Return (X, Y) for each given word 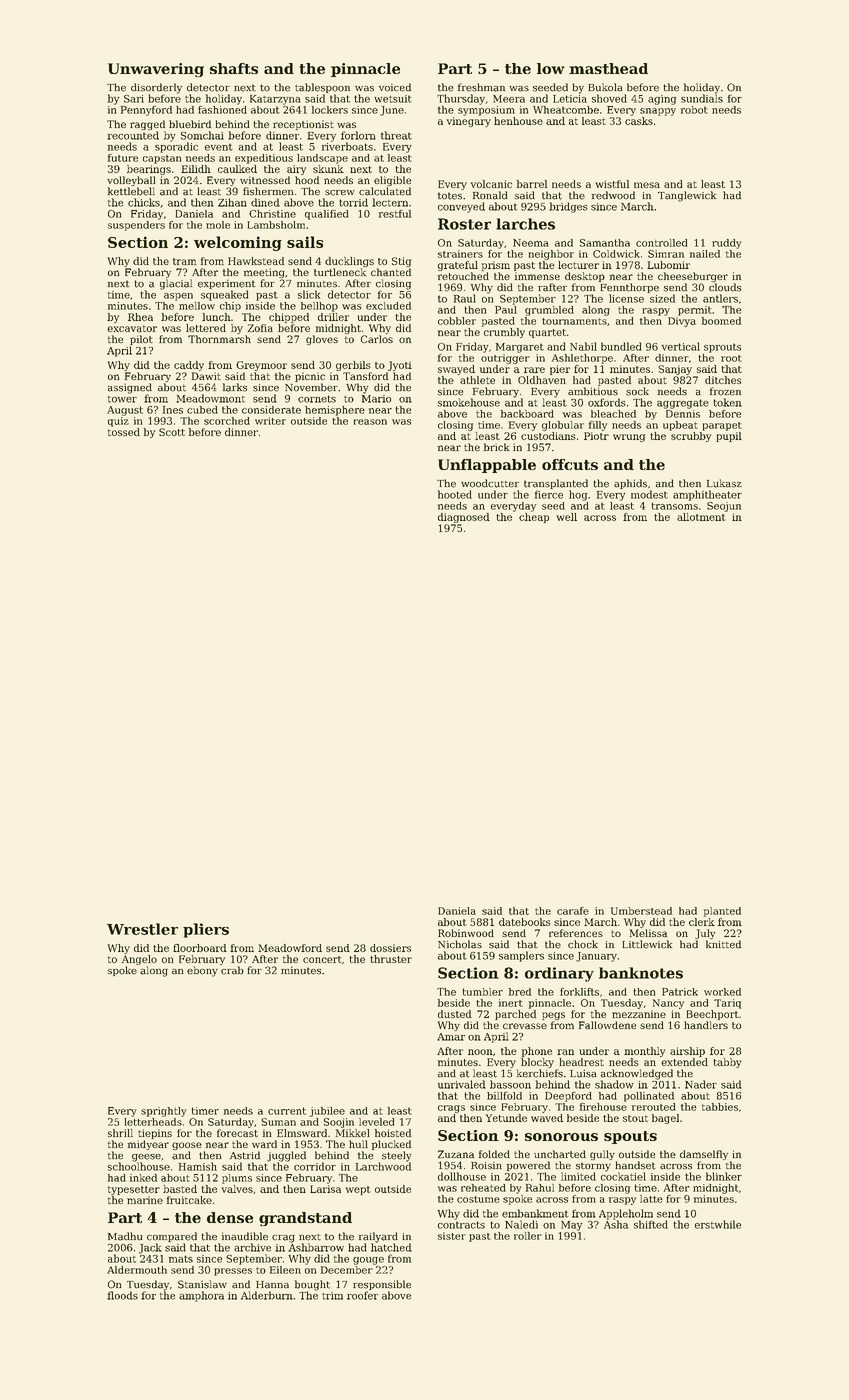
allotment (701, 517)
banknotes (641, 973)
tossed (124, 432)
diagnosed (464, 518)
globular (563, 426)
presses (233, 1272)
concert (322, 959)
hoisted (393, 1133)
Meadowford (290, 948)
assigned (130, 388)
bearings (149, 170)
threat (396, 135)
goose (187, 1146)
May (571, 1226)
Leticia (570, 99)
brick (496, 447)
